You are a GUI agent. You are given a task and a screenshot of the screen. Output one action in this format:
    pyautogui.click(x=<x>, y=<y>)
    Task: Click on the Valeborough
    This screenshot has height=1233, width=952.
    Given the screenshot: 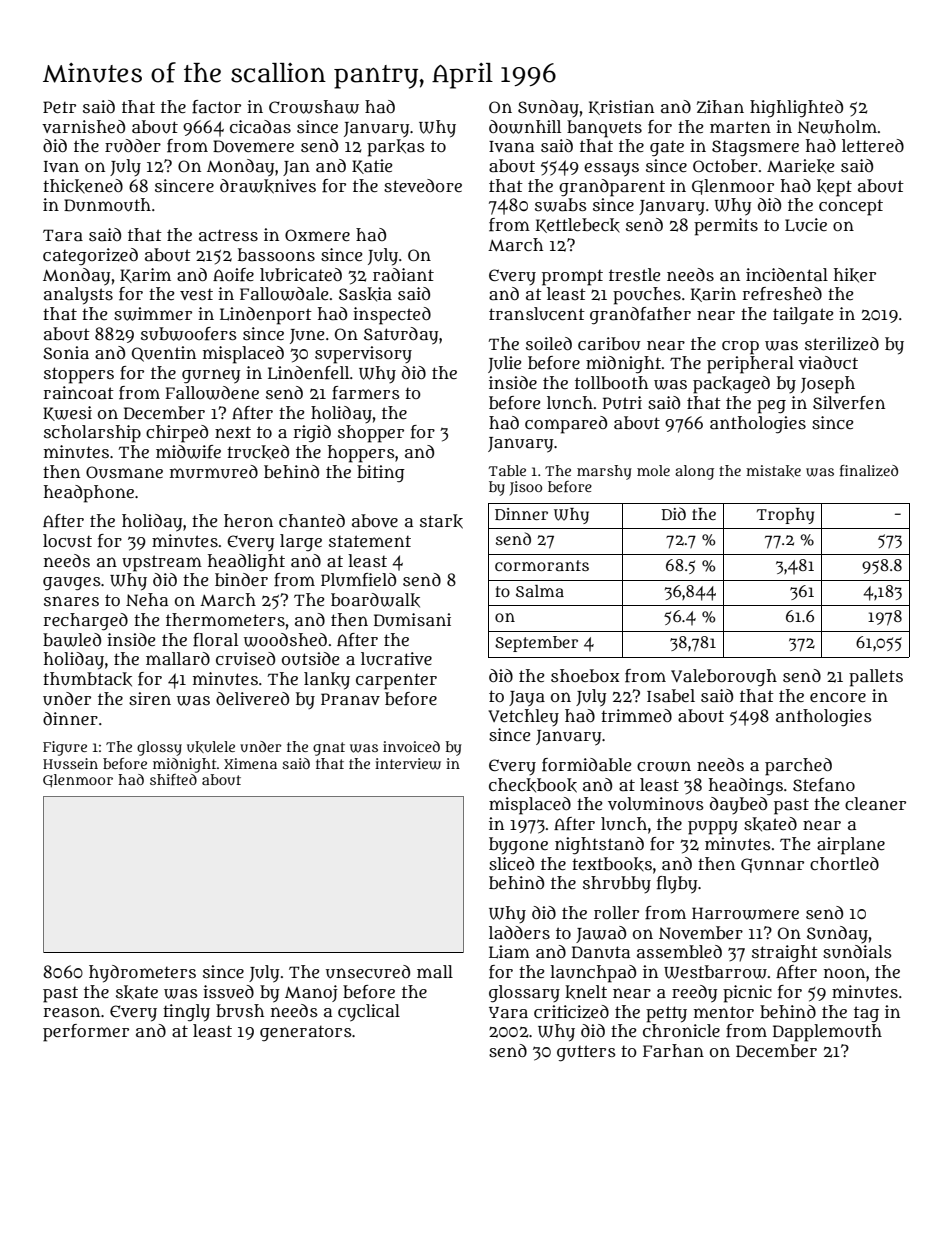 What is the action you would take?
    pyautogui.click(x=724, y=677)
